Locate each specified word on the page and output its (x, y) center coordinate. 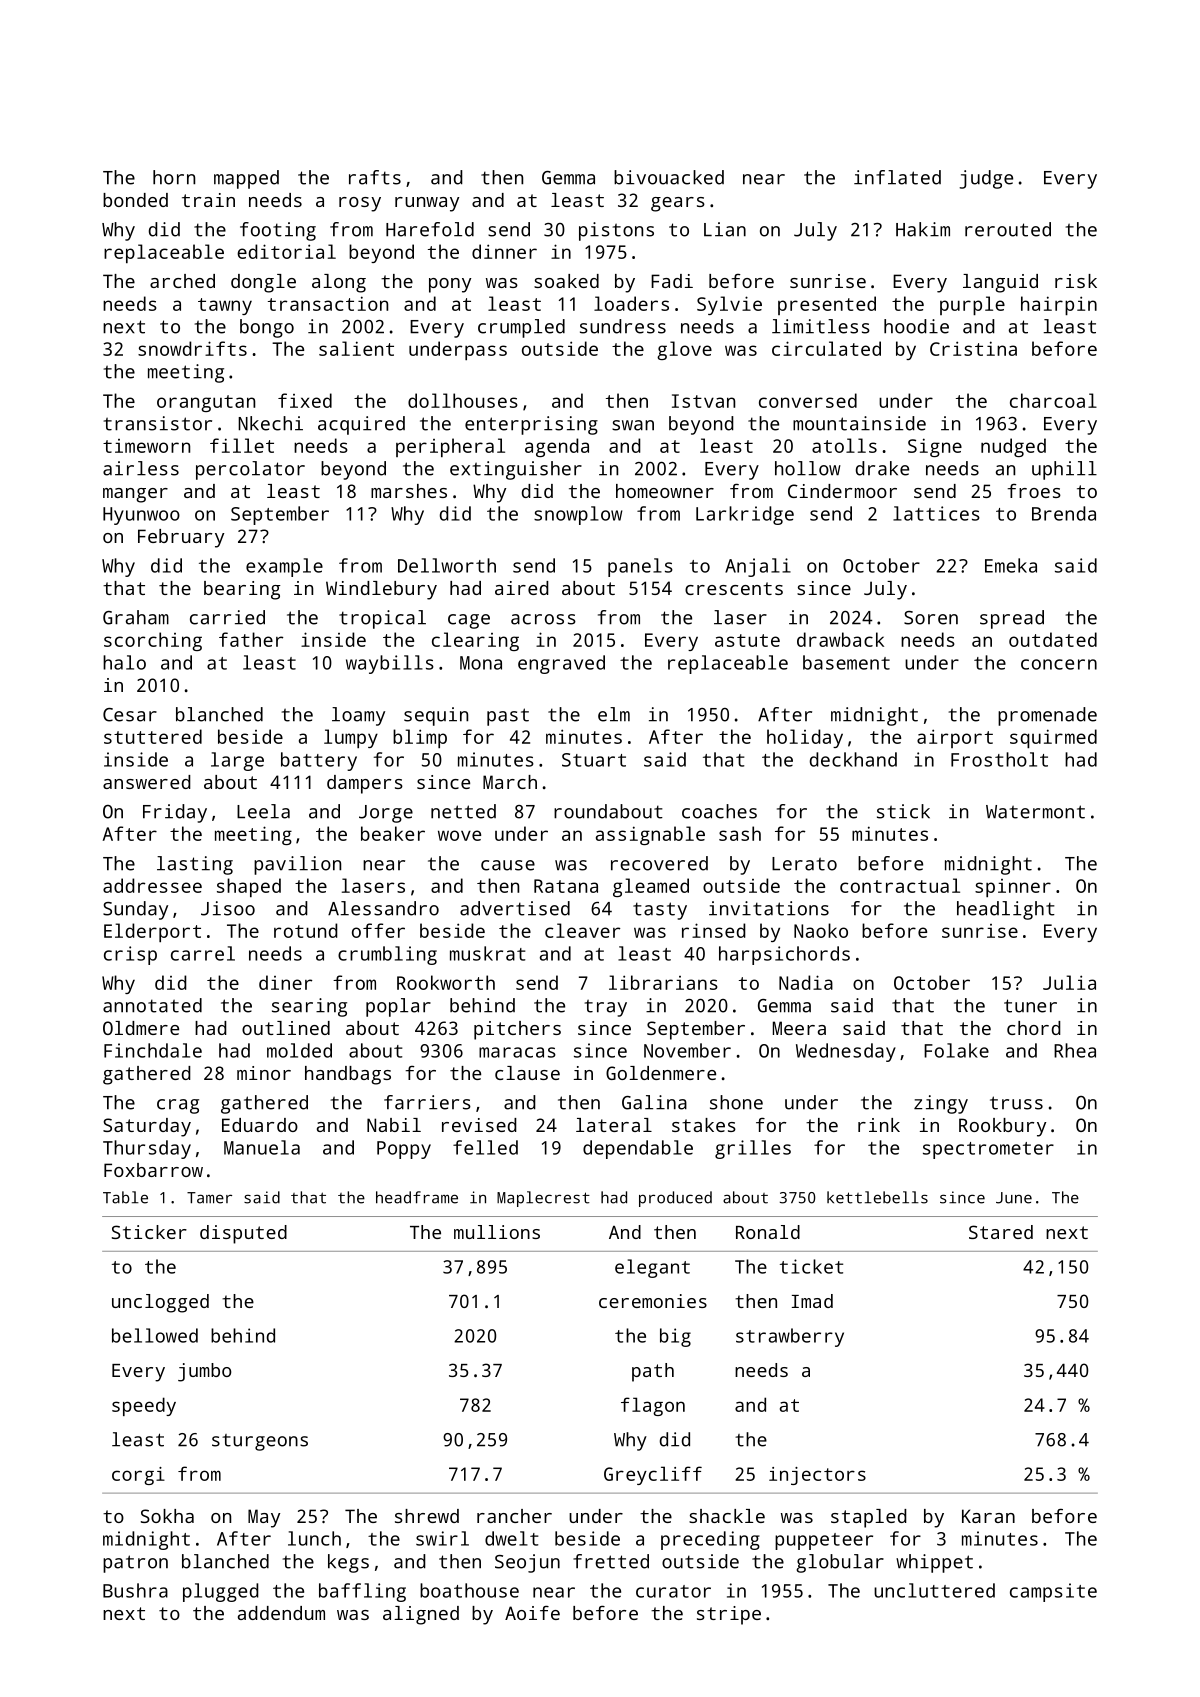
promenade (1047, 716)
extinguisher (516, 470)
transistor (158, 423)
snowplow (578, 515)
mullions (497, 1232)
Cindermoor (842, 491)
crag (178, 1106)
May (264, 1518)
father (251, 639)
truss (1016, 1103)
